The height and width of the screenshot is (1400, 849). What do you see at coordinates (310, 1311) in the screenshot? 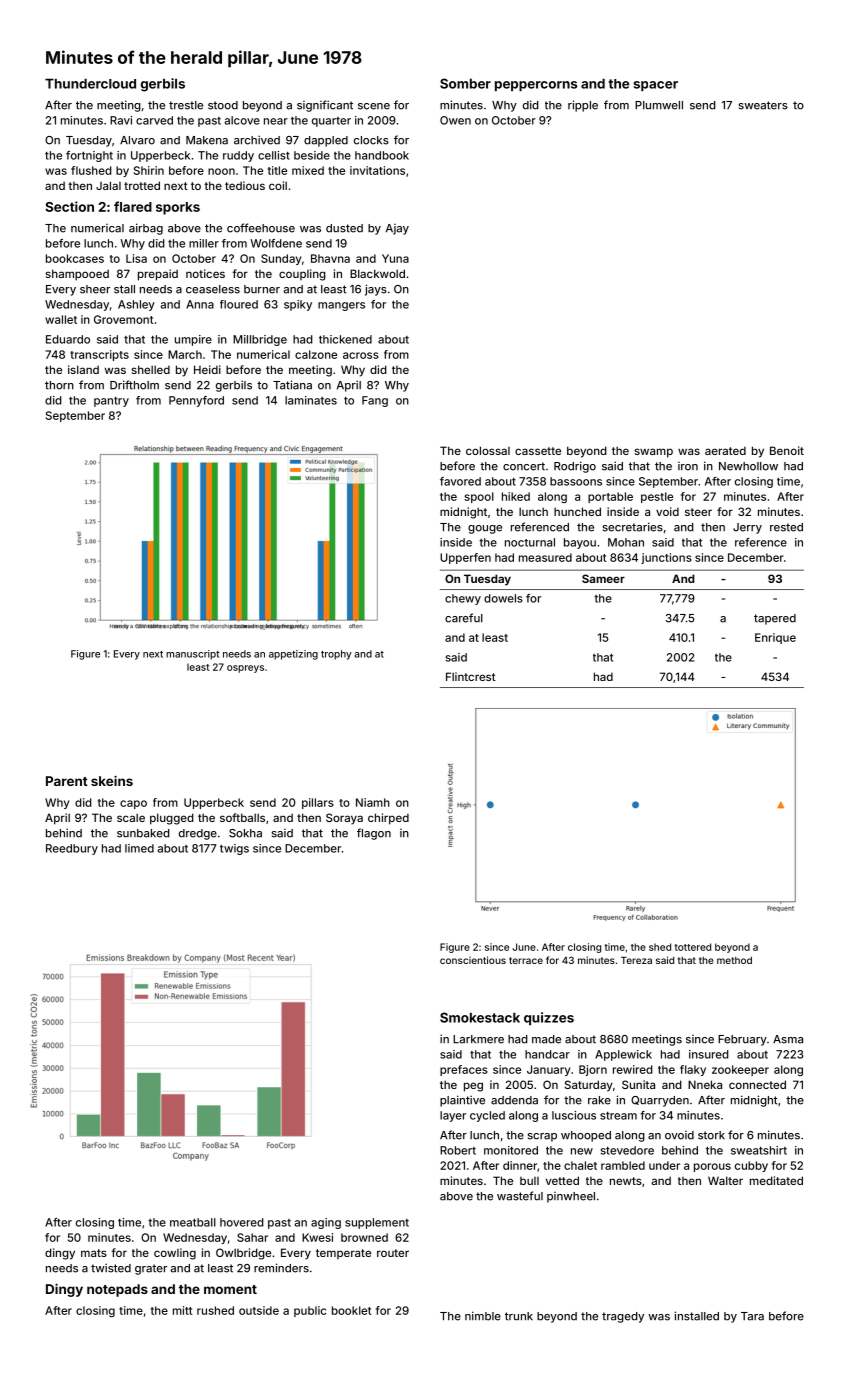
I see `public` at bounding box center [310, 1311].
